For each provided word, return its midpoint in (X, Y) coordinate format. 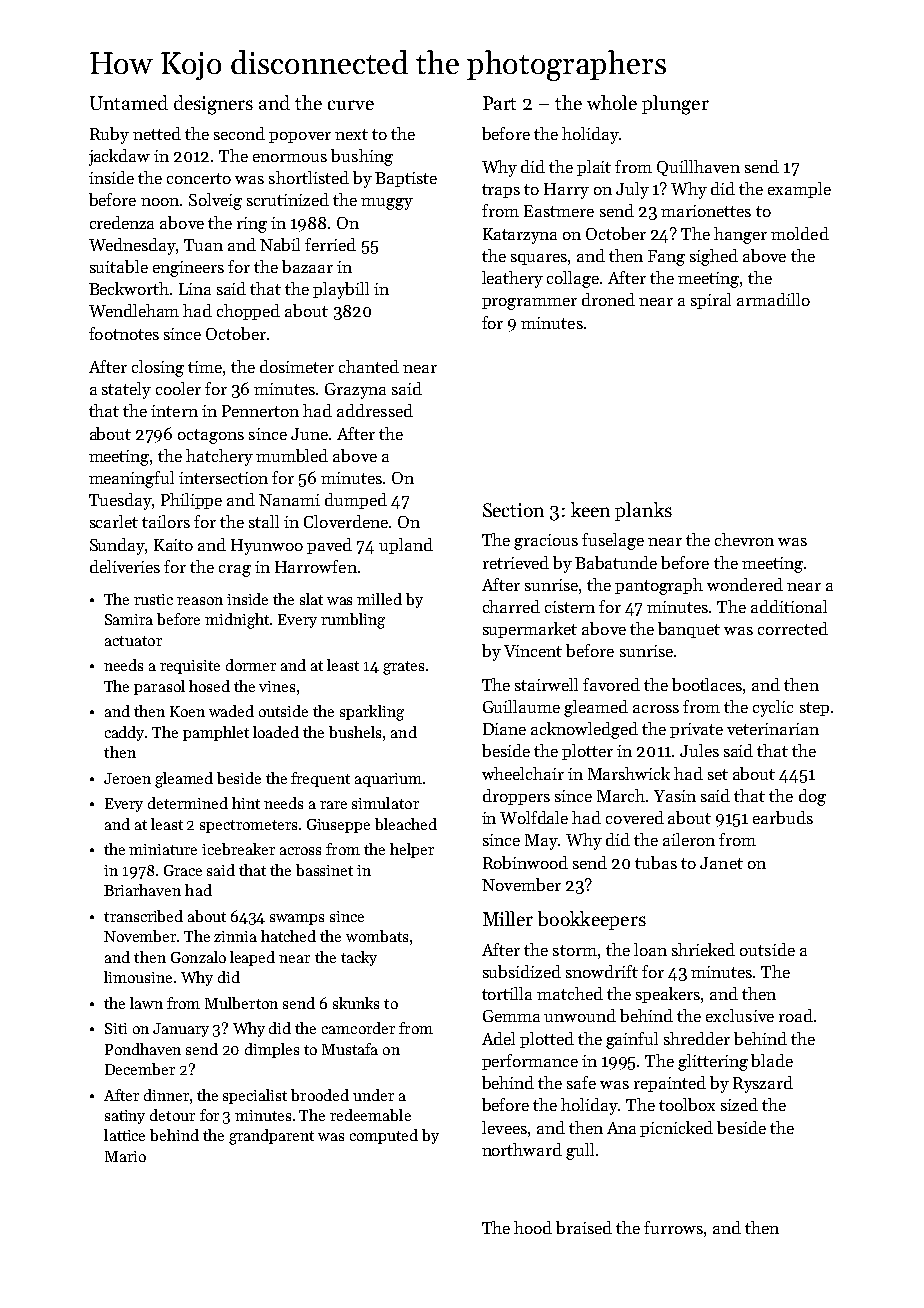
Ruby (109, 135)
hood (533, 1227)
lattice (124, 1135)
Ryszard (763, 1084)
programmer (529, 304)
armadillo (773, 299)
